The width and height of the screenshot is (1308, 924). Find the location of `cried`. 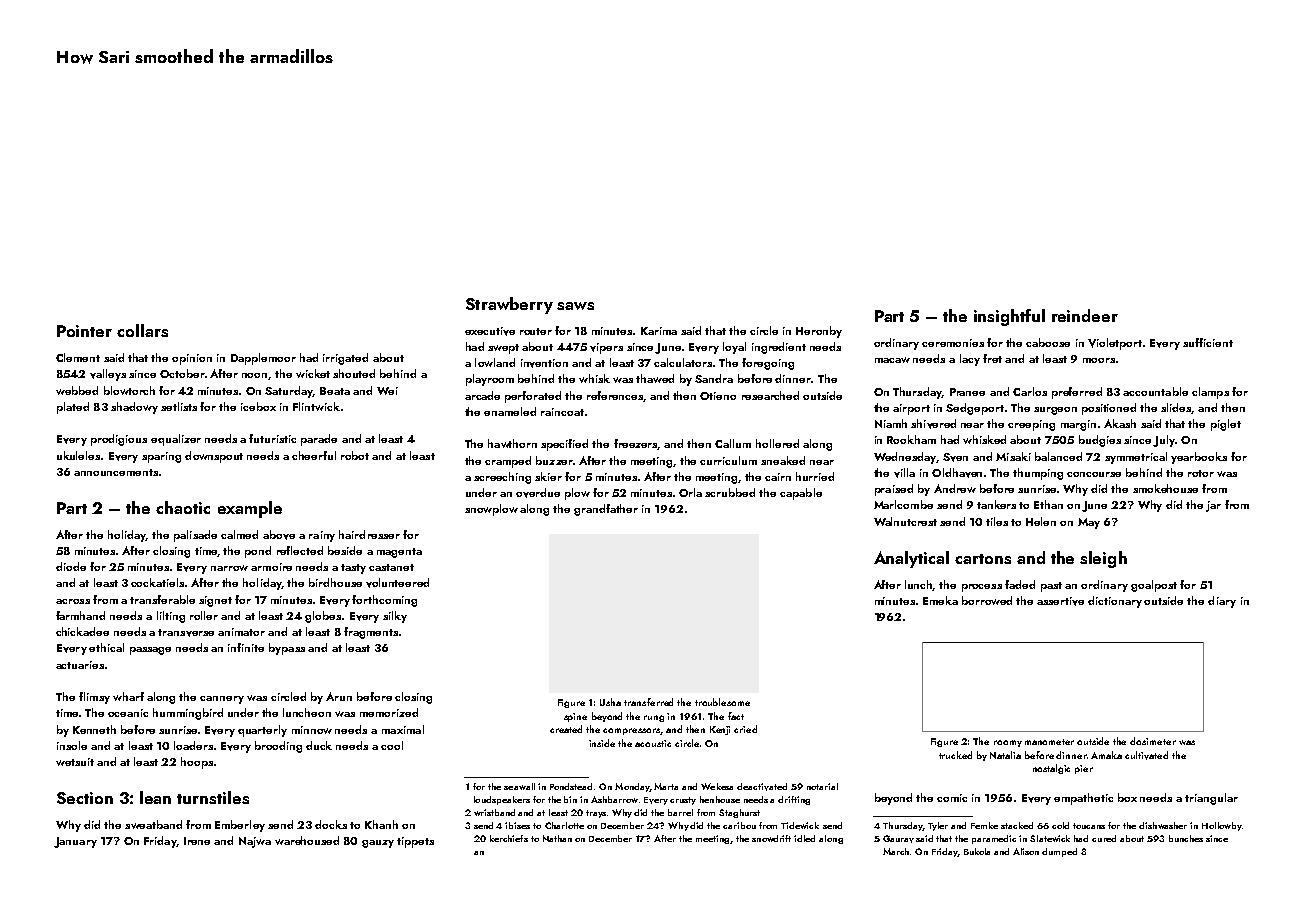

cried is located at coordinates (745, 729).
